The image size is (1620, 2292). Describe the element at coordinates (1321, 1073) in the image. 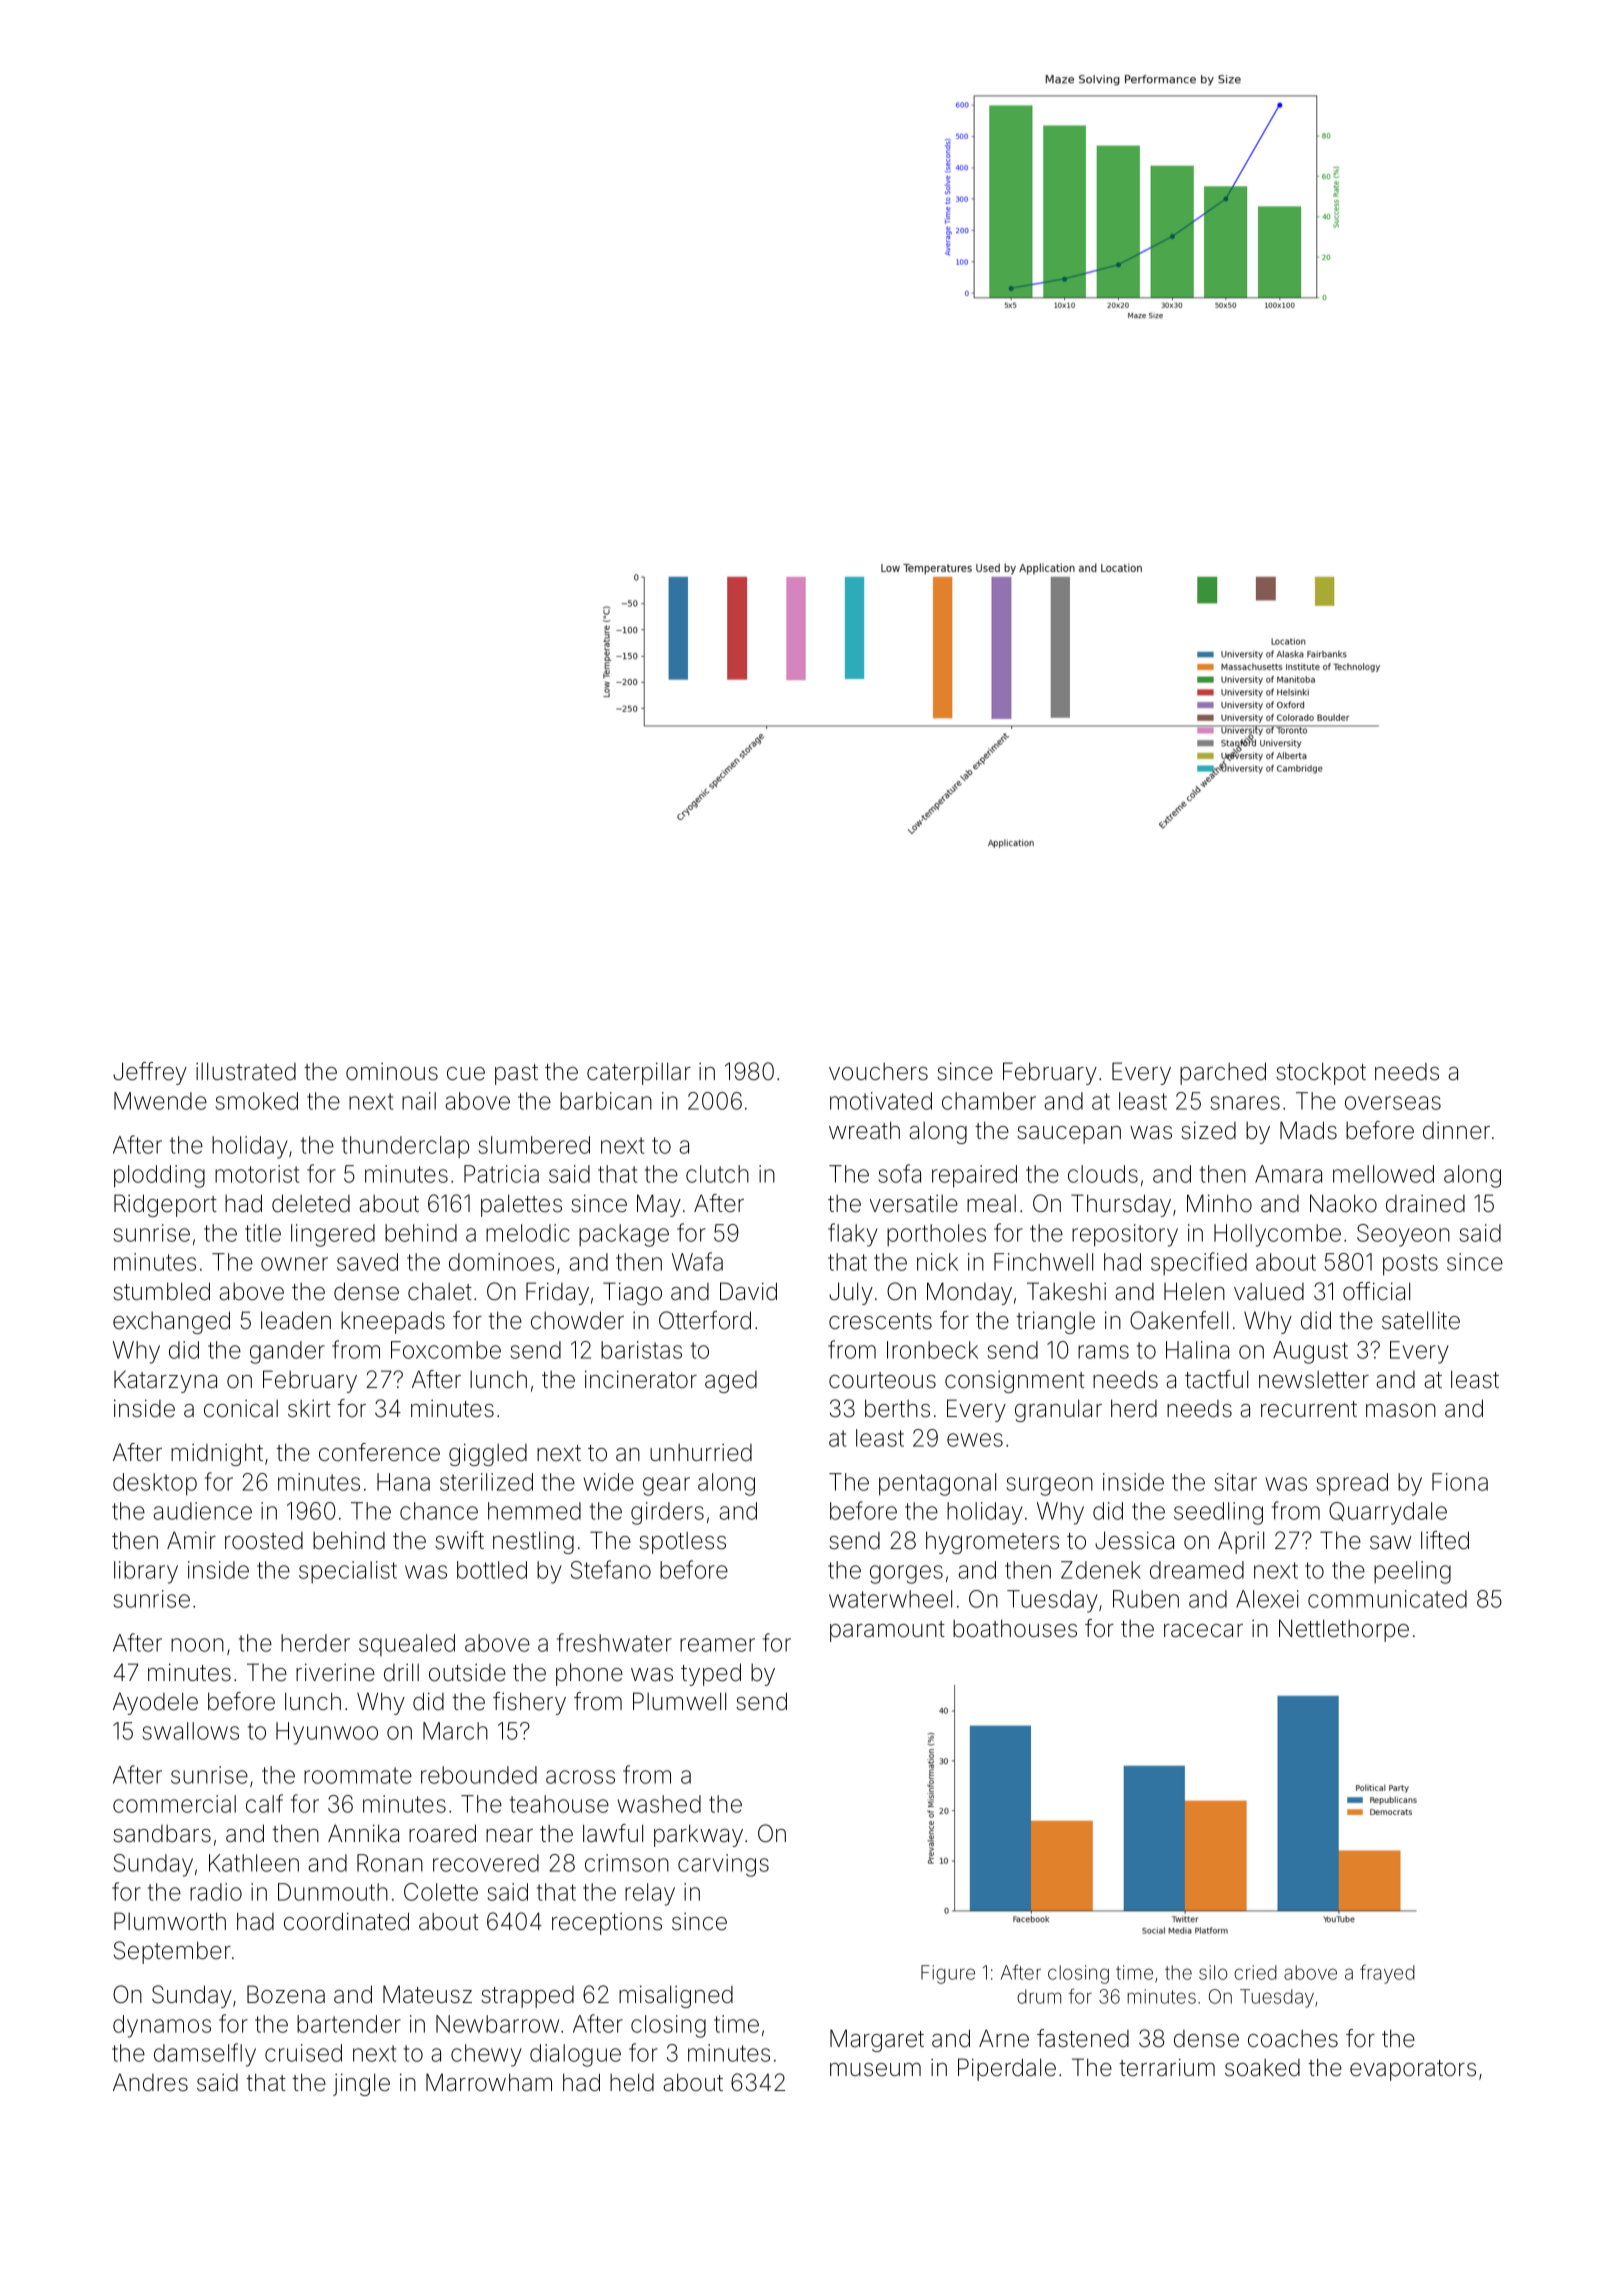

I see `stockpot` at that location.
